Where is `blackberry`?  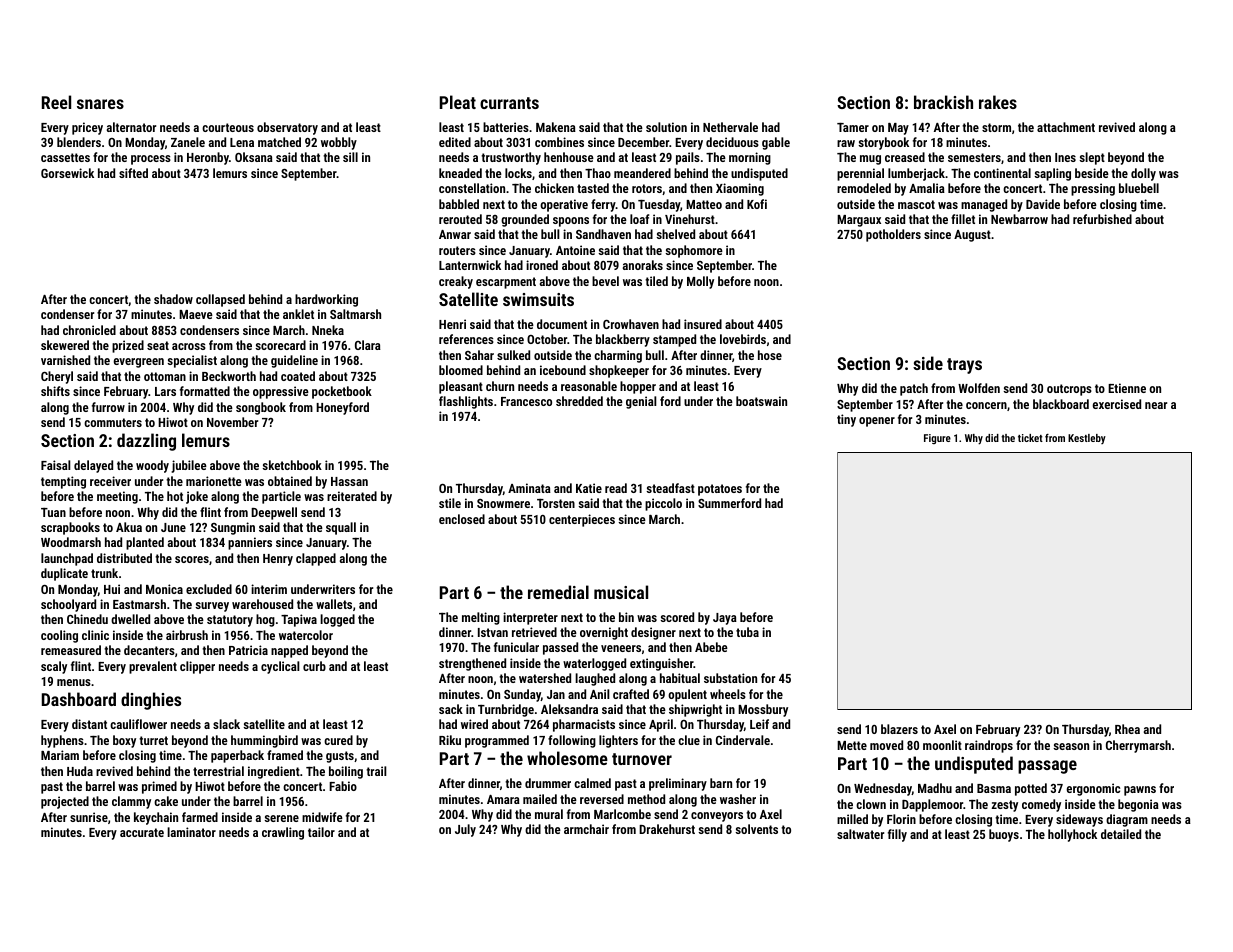 blackberry is located at coordinates (623, 340).
